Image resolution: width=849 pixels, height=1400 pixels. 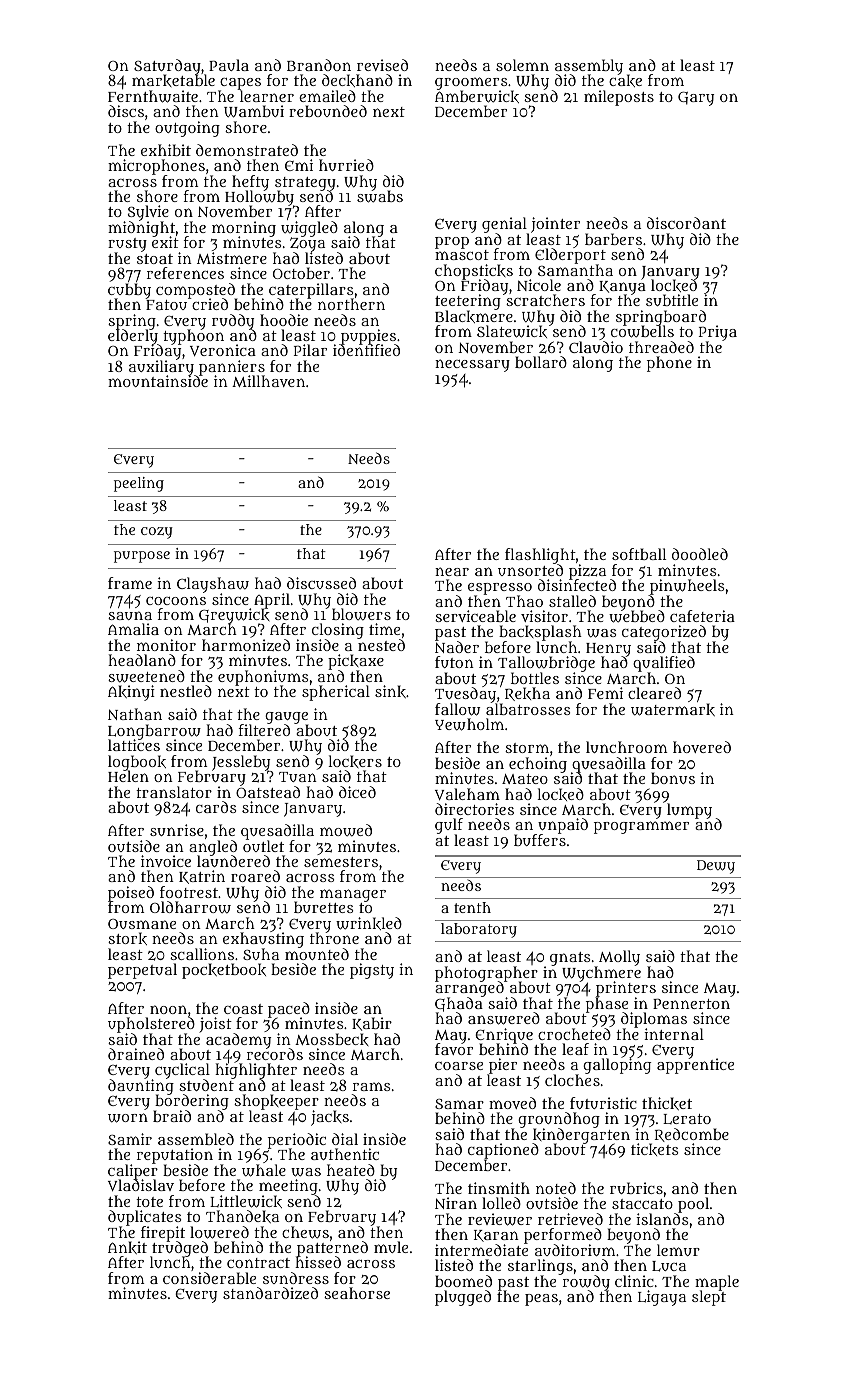 What do you see at coordinates (382, 65) in the screenshot?
I see `revised` at bounding box center [382, 65].
